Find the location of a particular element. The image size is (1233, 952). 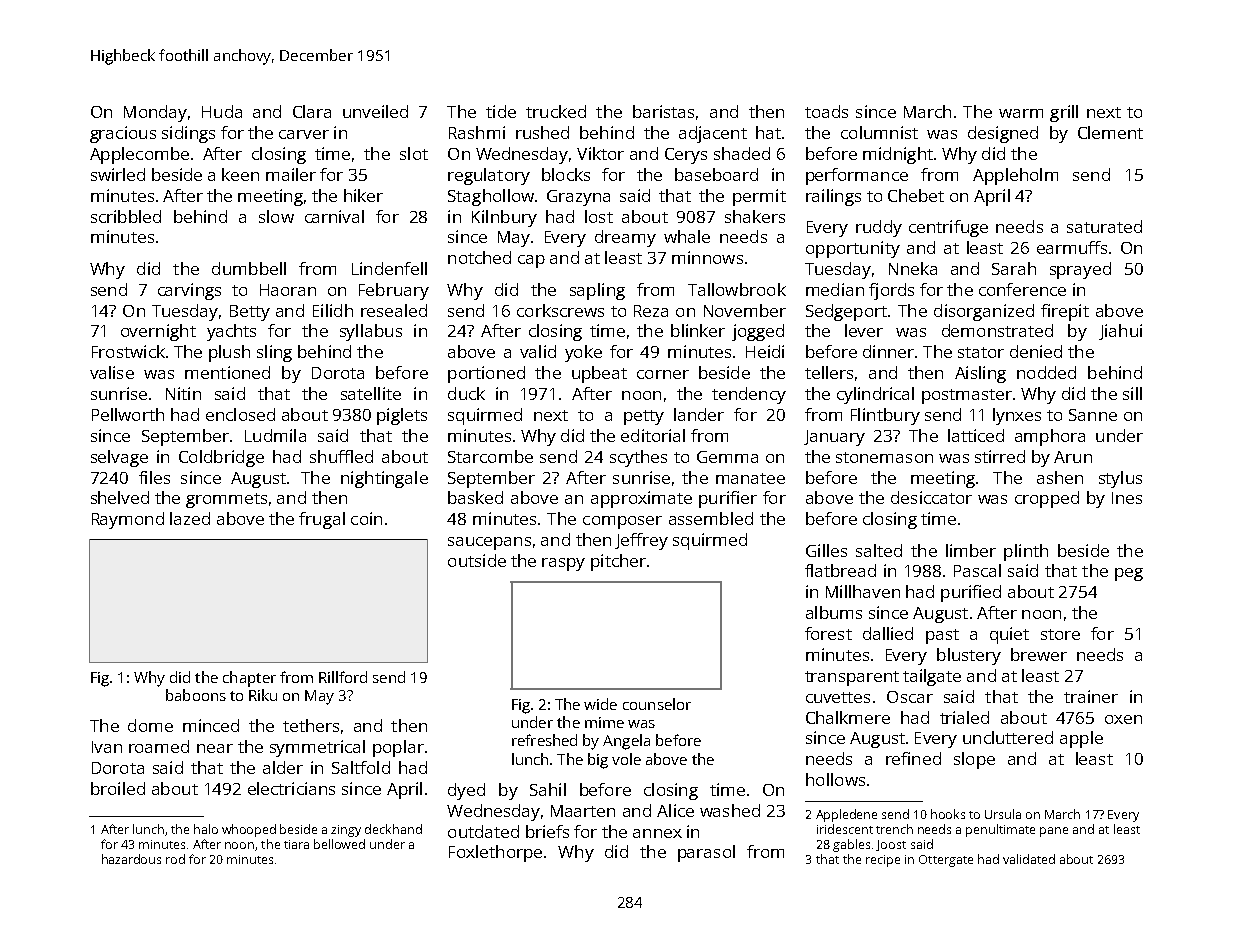

trainer is located at coordinates (1091, 696).
